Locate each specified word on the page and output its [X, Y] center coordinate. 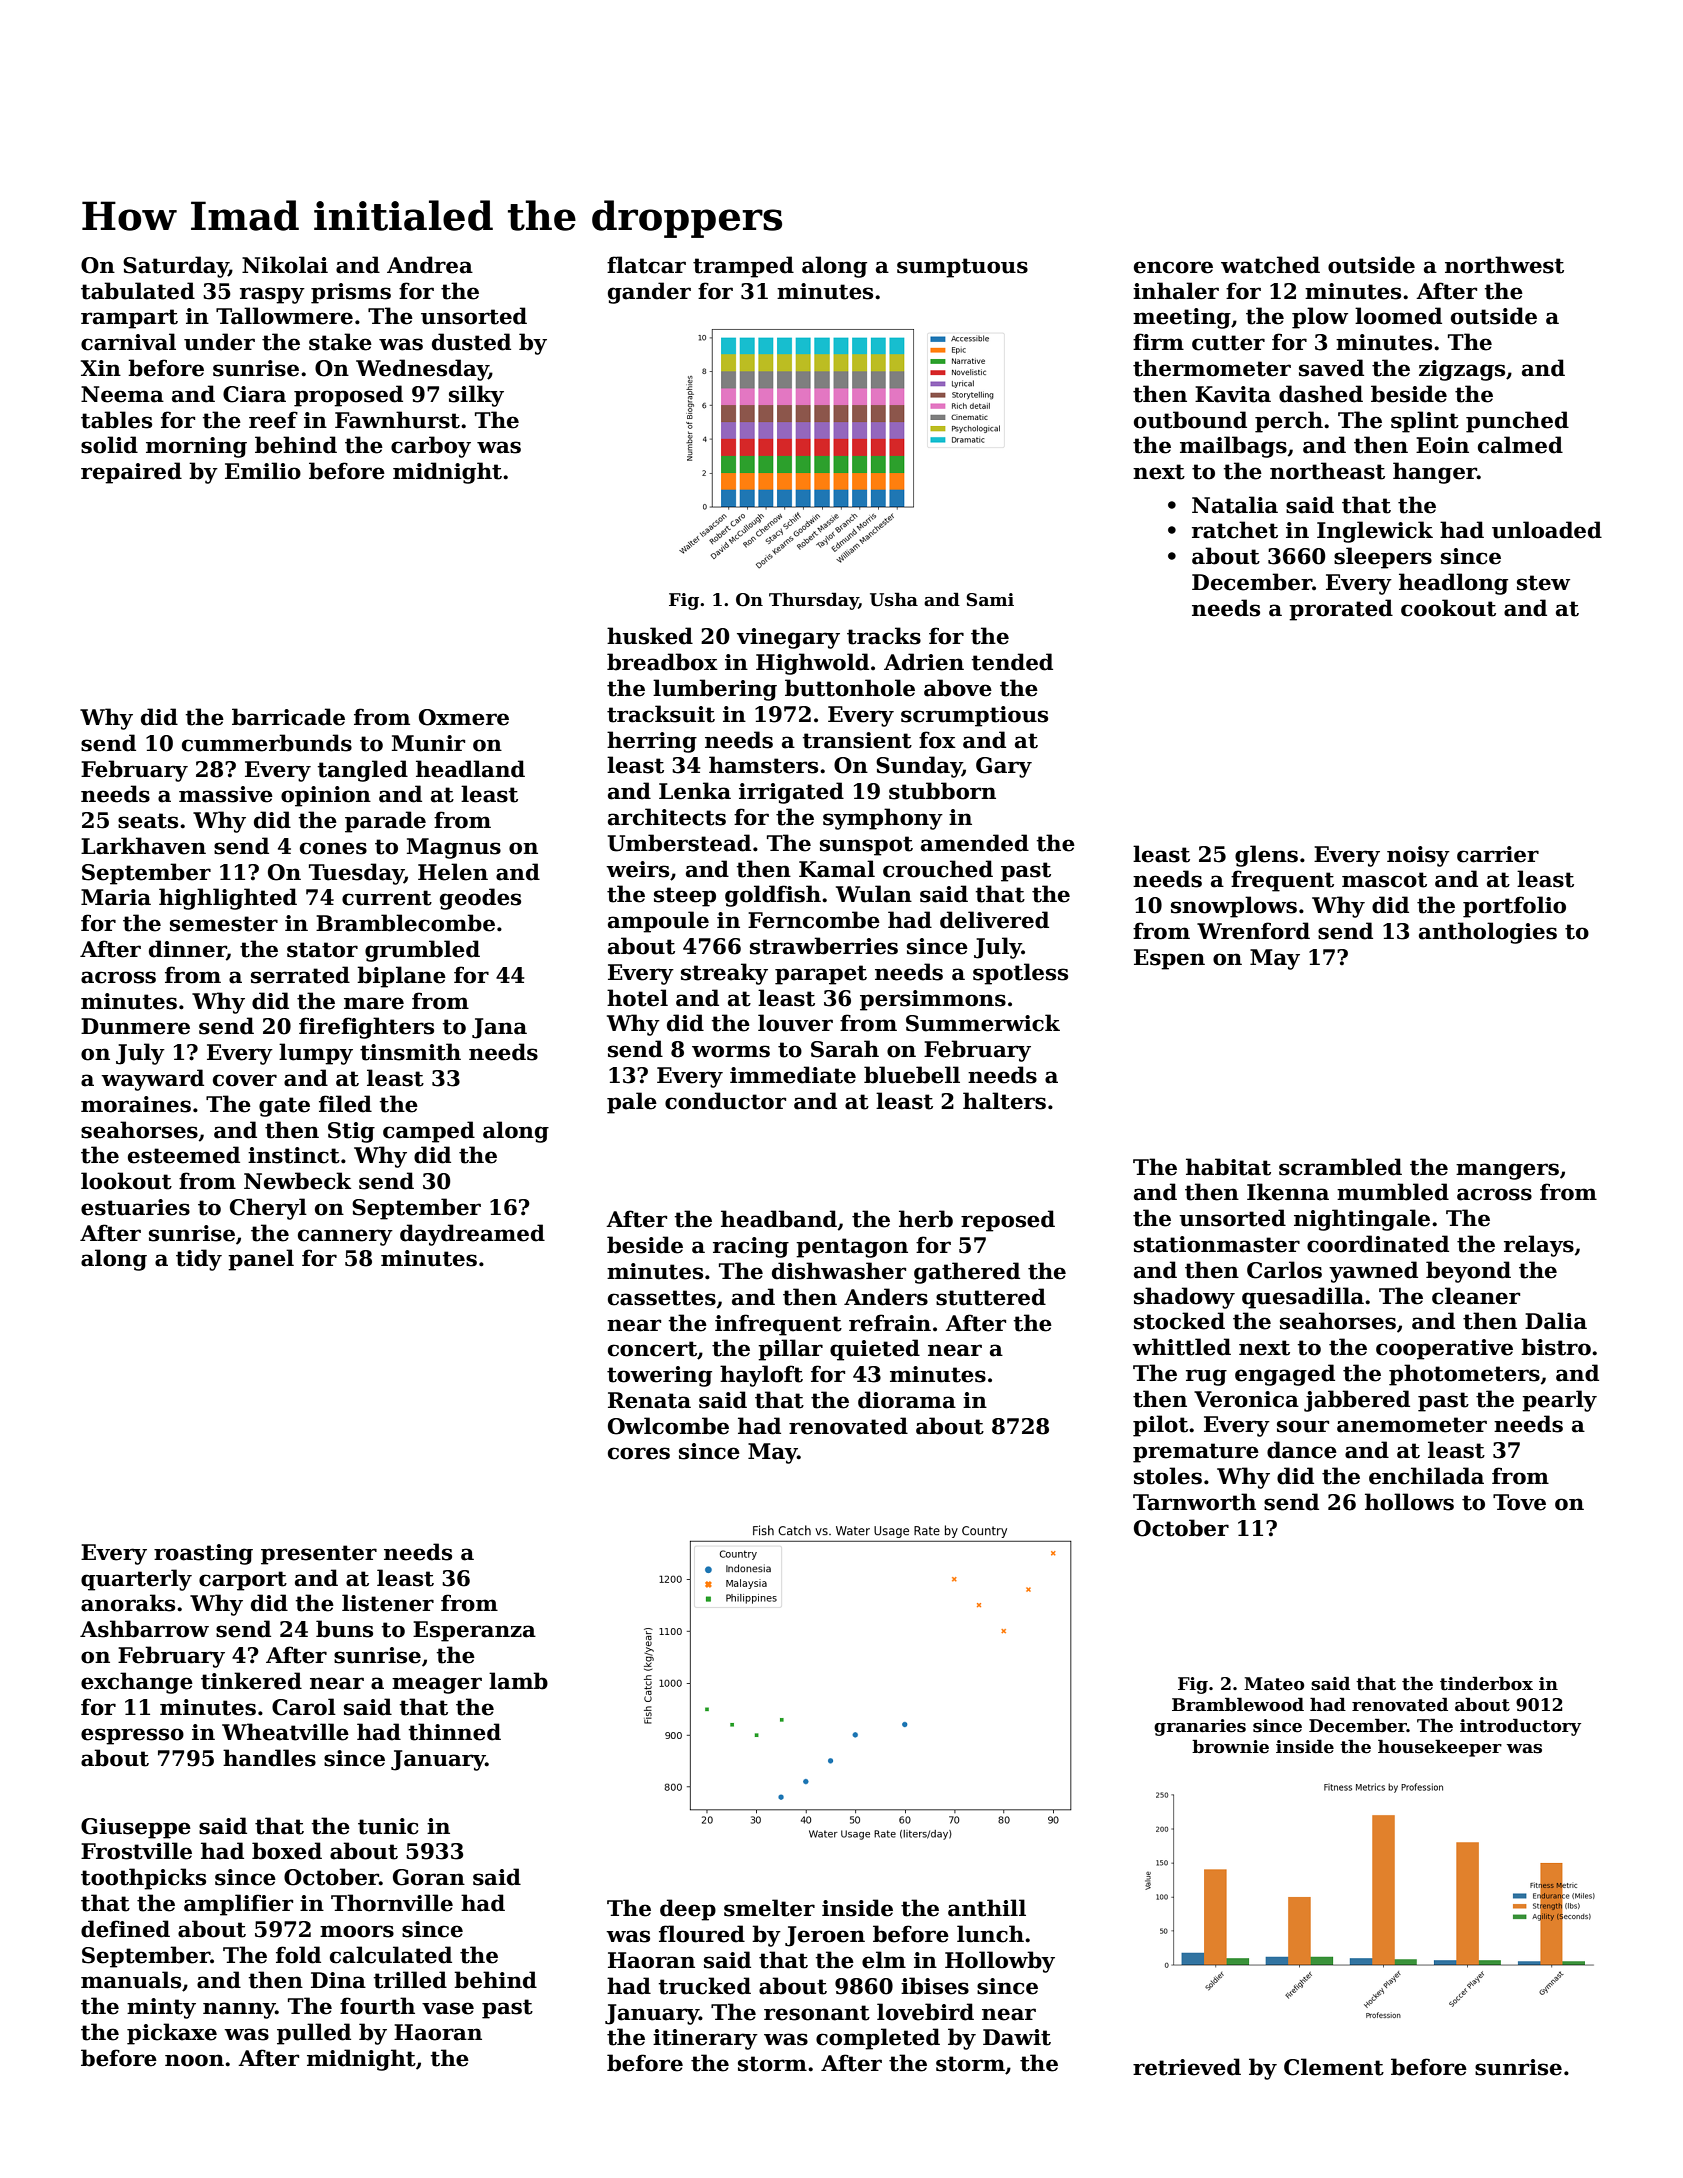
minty [161, 2008]
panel [261, 1260]
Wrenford [1253, 931]
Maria [116, 897]
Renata [649, 1400]
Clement [1334, 2067]
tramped [743, 267]
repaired [131, 473]
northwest [1504, 265]
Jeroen [825, 1936]
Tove [1519, 1502]
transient [857, 740]
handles [269, 1758]
